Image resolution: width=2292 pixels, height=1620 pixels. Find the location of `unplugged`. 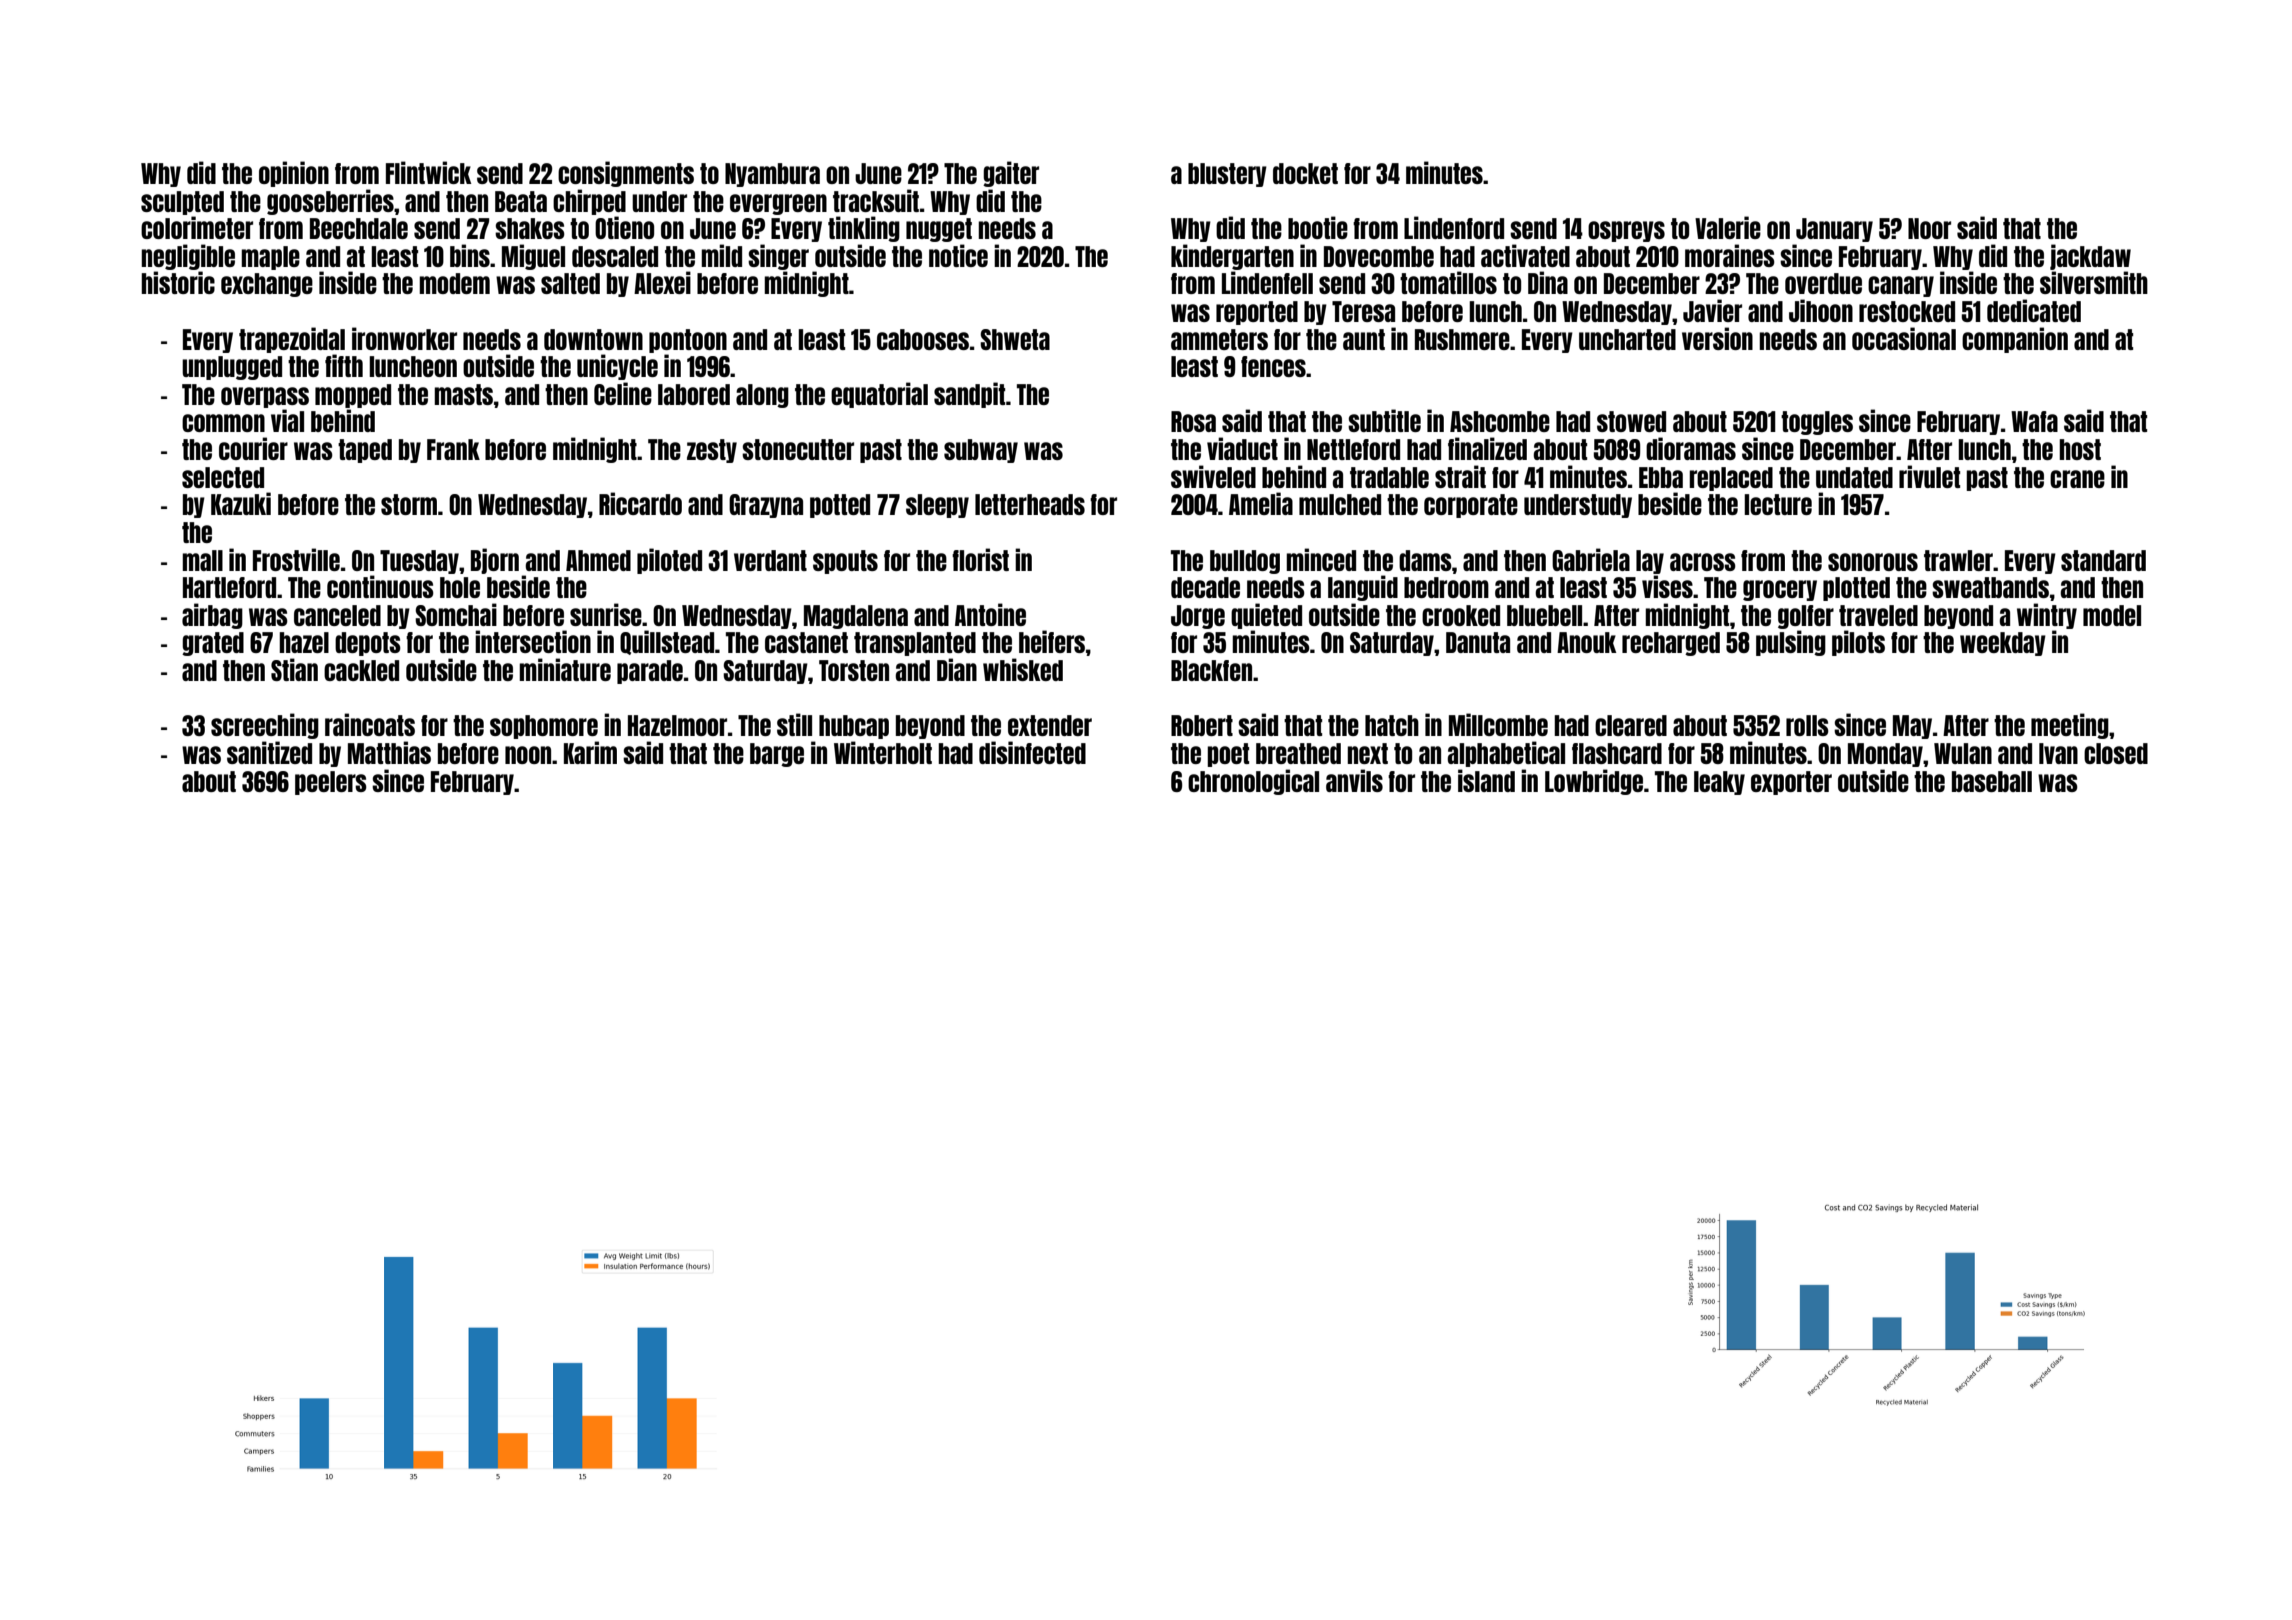

unplugged is located at coordinates (232, 368).
